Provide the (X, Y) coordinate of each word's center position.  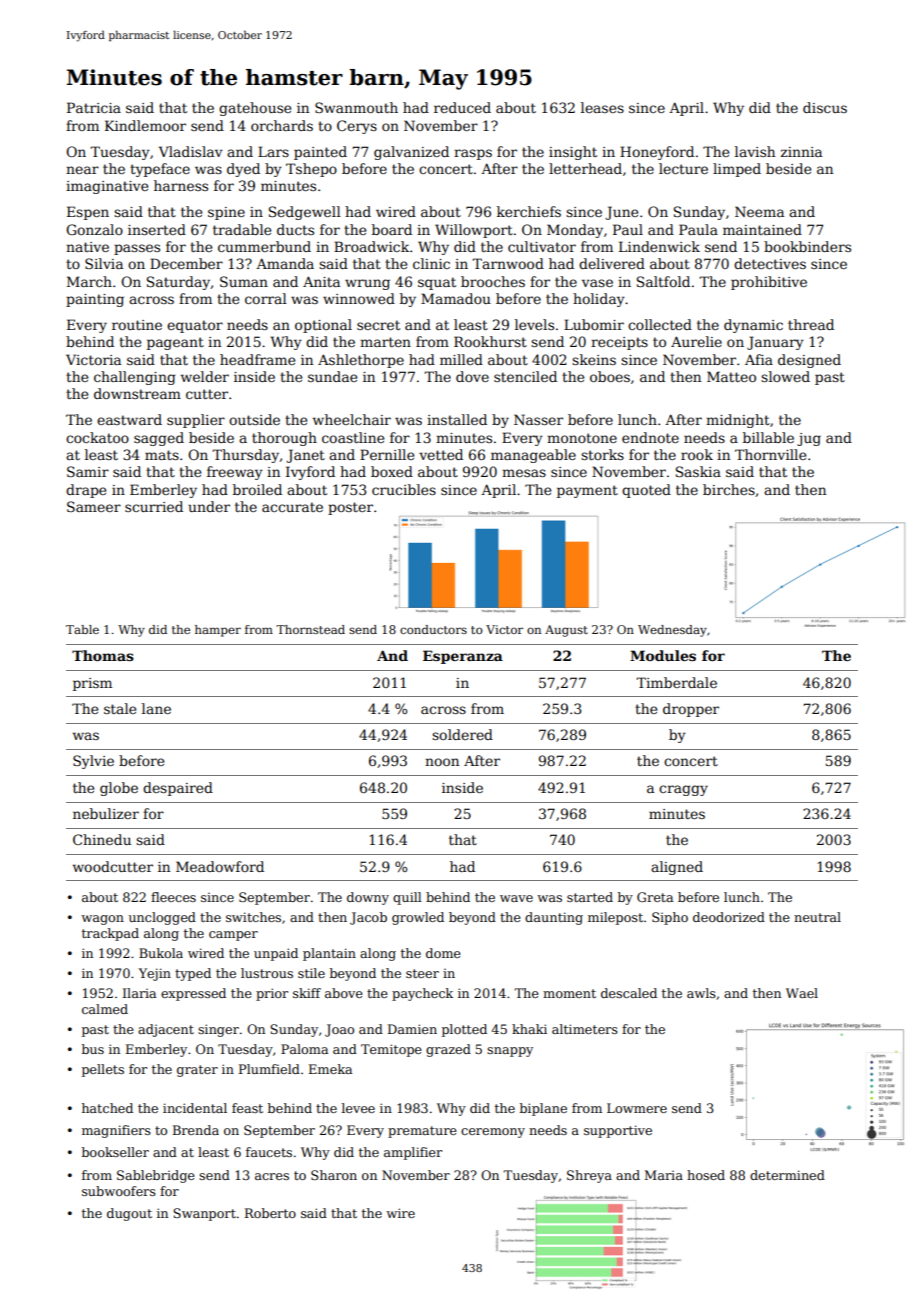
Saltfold (663, 281)
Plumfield (269, 1069)
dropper (691, 710)
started (590, 897)
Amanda (285, 263)
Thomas (103, 655)
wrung (367, 284)
